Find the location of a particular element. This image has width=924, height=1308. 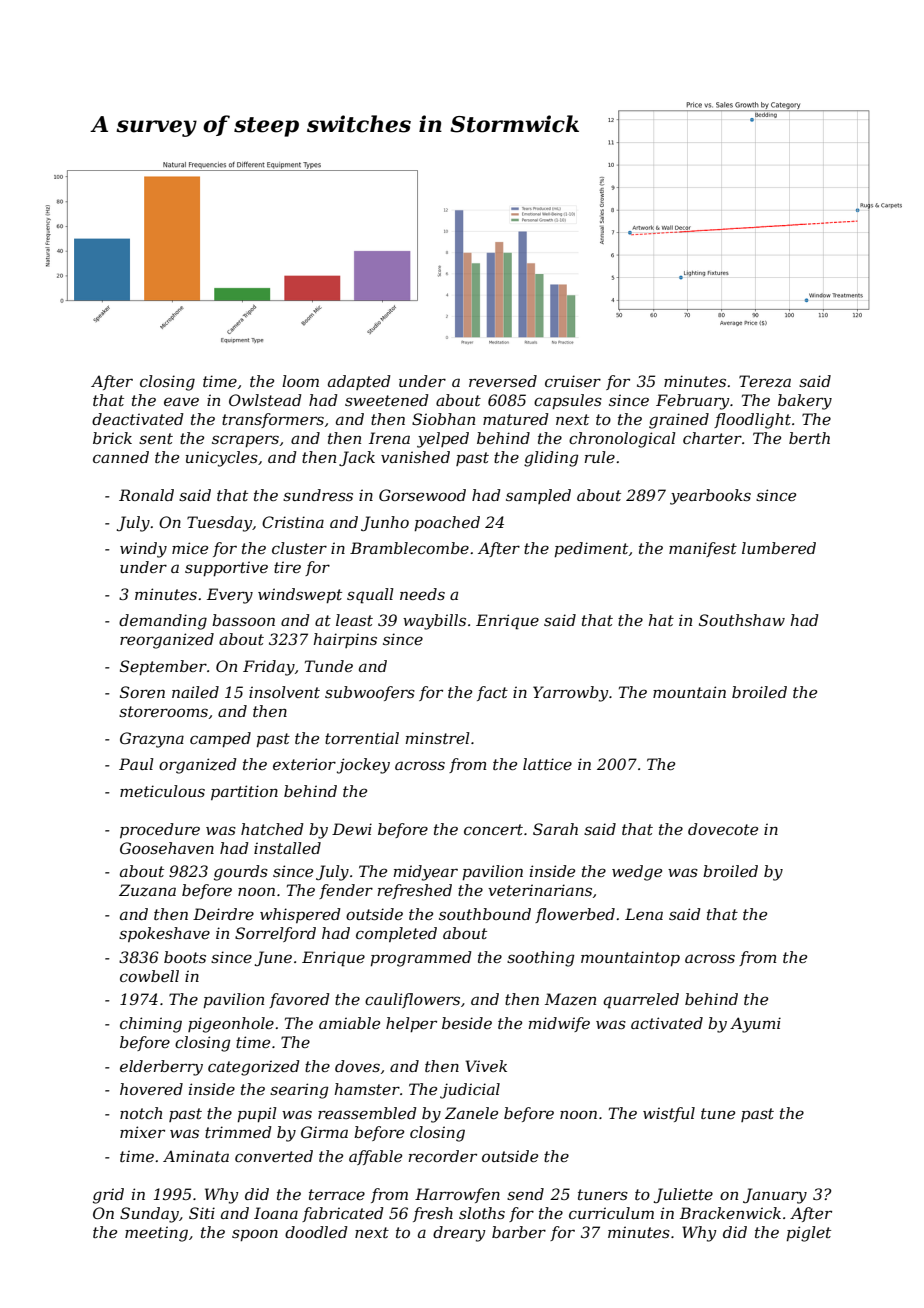

lumbered is located at coordinates (779, 548).
